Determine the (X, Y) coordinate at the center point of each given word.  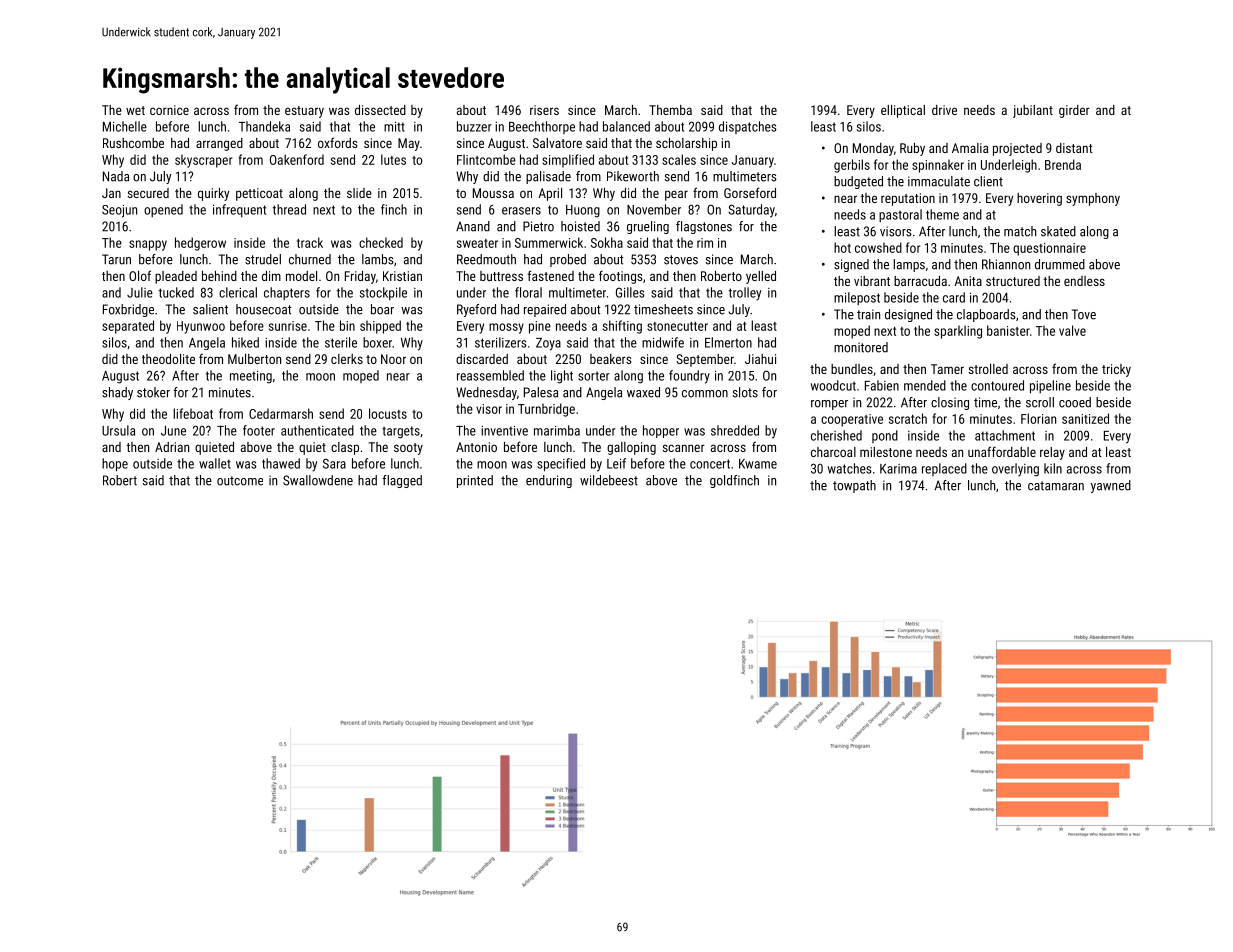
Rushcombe (133, 143)
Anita (968, 281)
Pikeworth (633, 176)
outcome (240, 481)
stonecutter (677, 326)
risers (544, 110)
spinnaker (938, 166)
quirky (213, 194)
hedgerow (200, 244)
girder (1074, 111)
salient (210, 309)
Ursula (118, 430)
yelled (761, 277)
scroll (1040, 402)
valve (1072, 330)
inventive (504, 431)
